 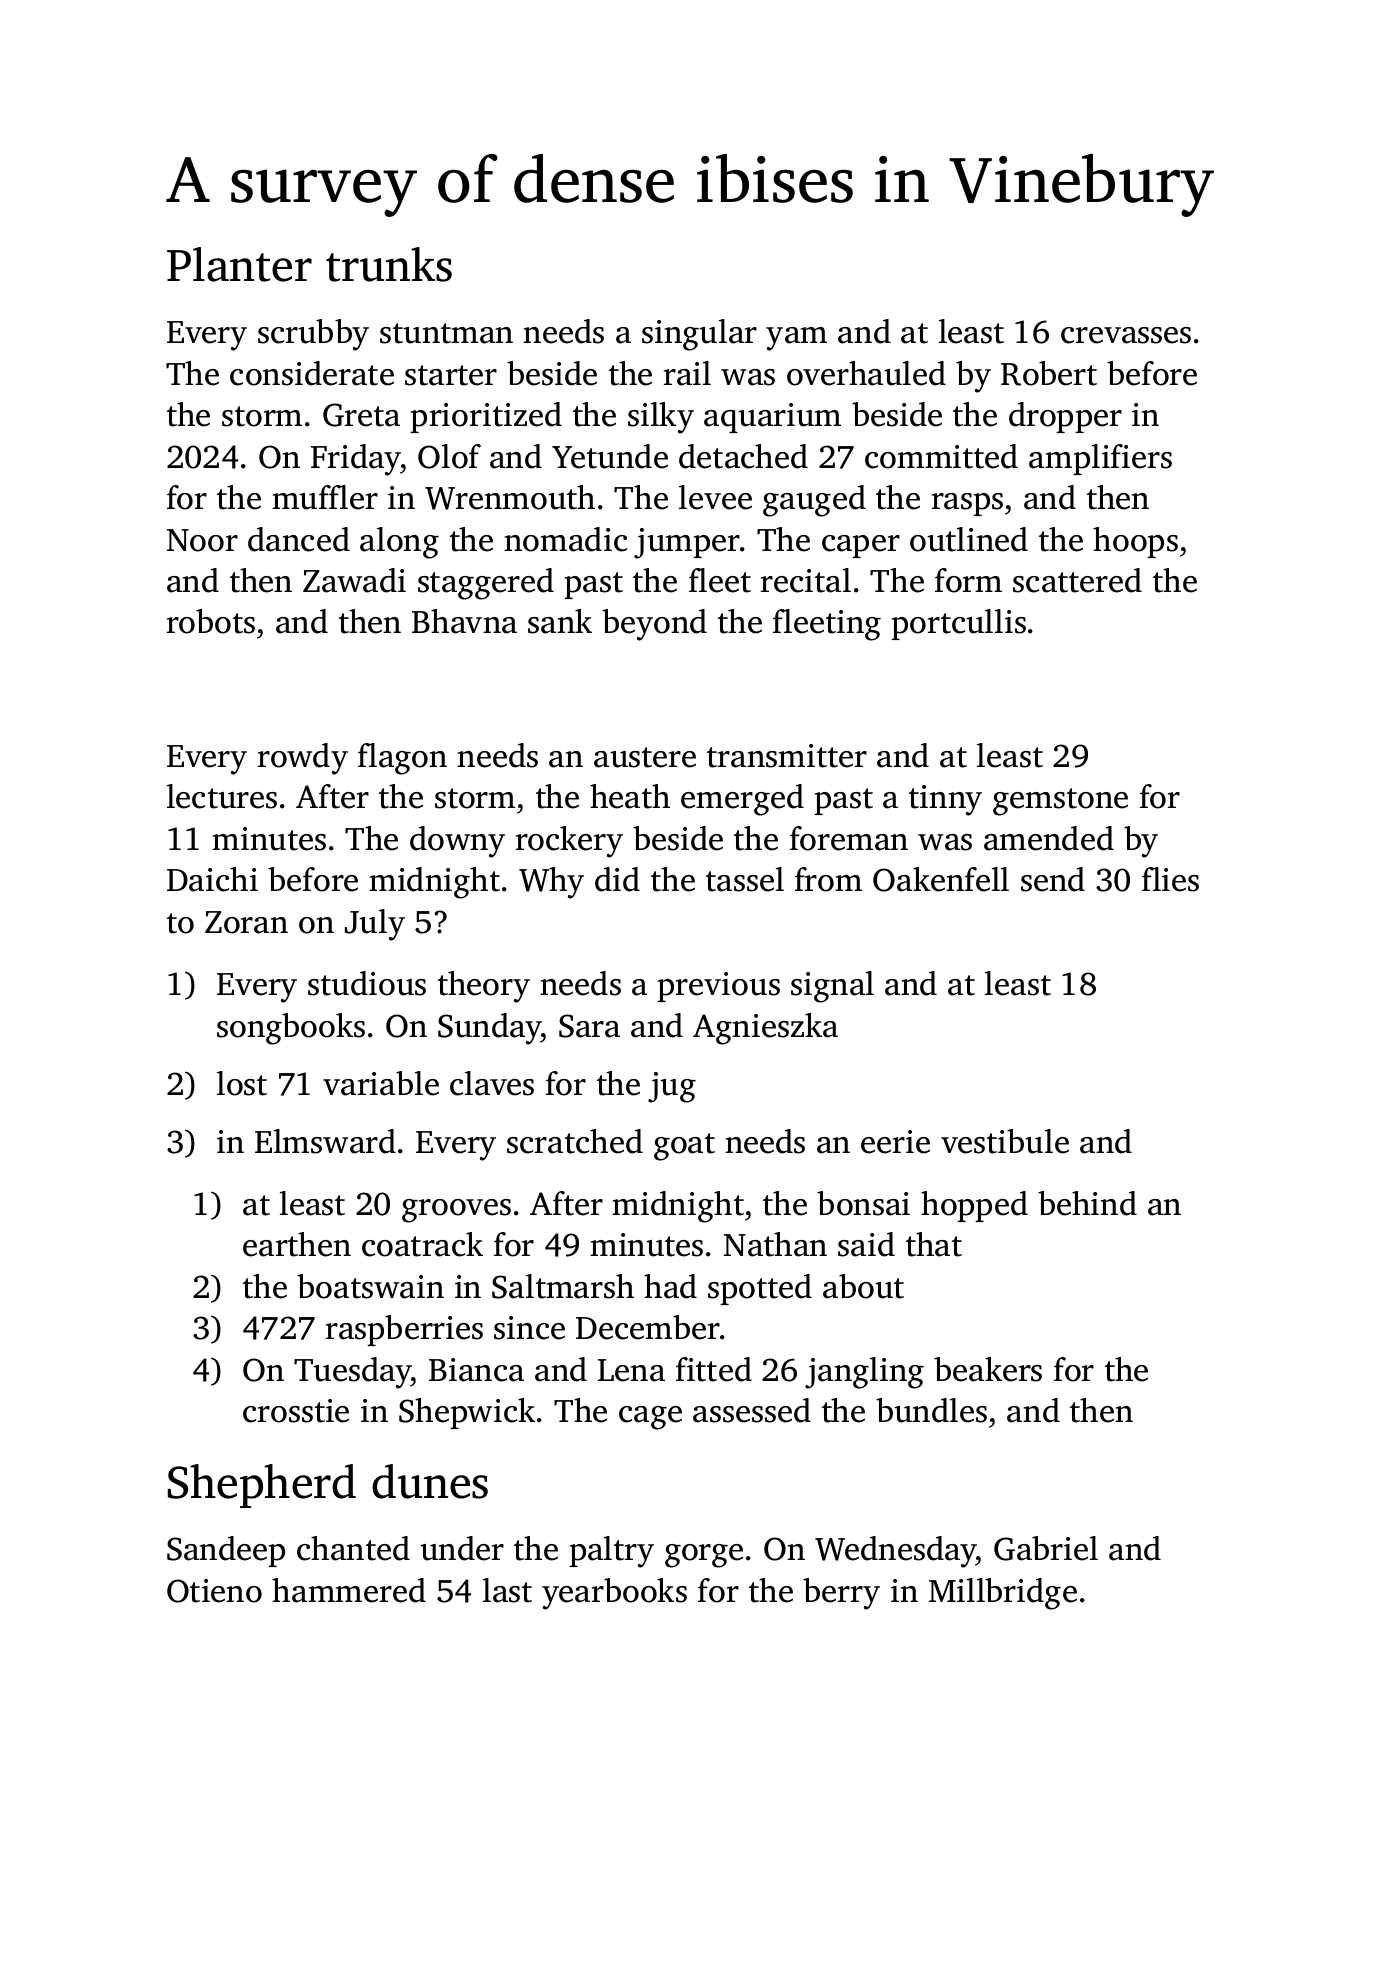 I want to click on Millbridge, so click(x=1003, y=1594).
